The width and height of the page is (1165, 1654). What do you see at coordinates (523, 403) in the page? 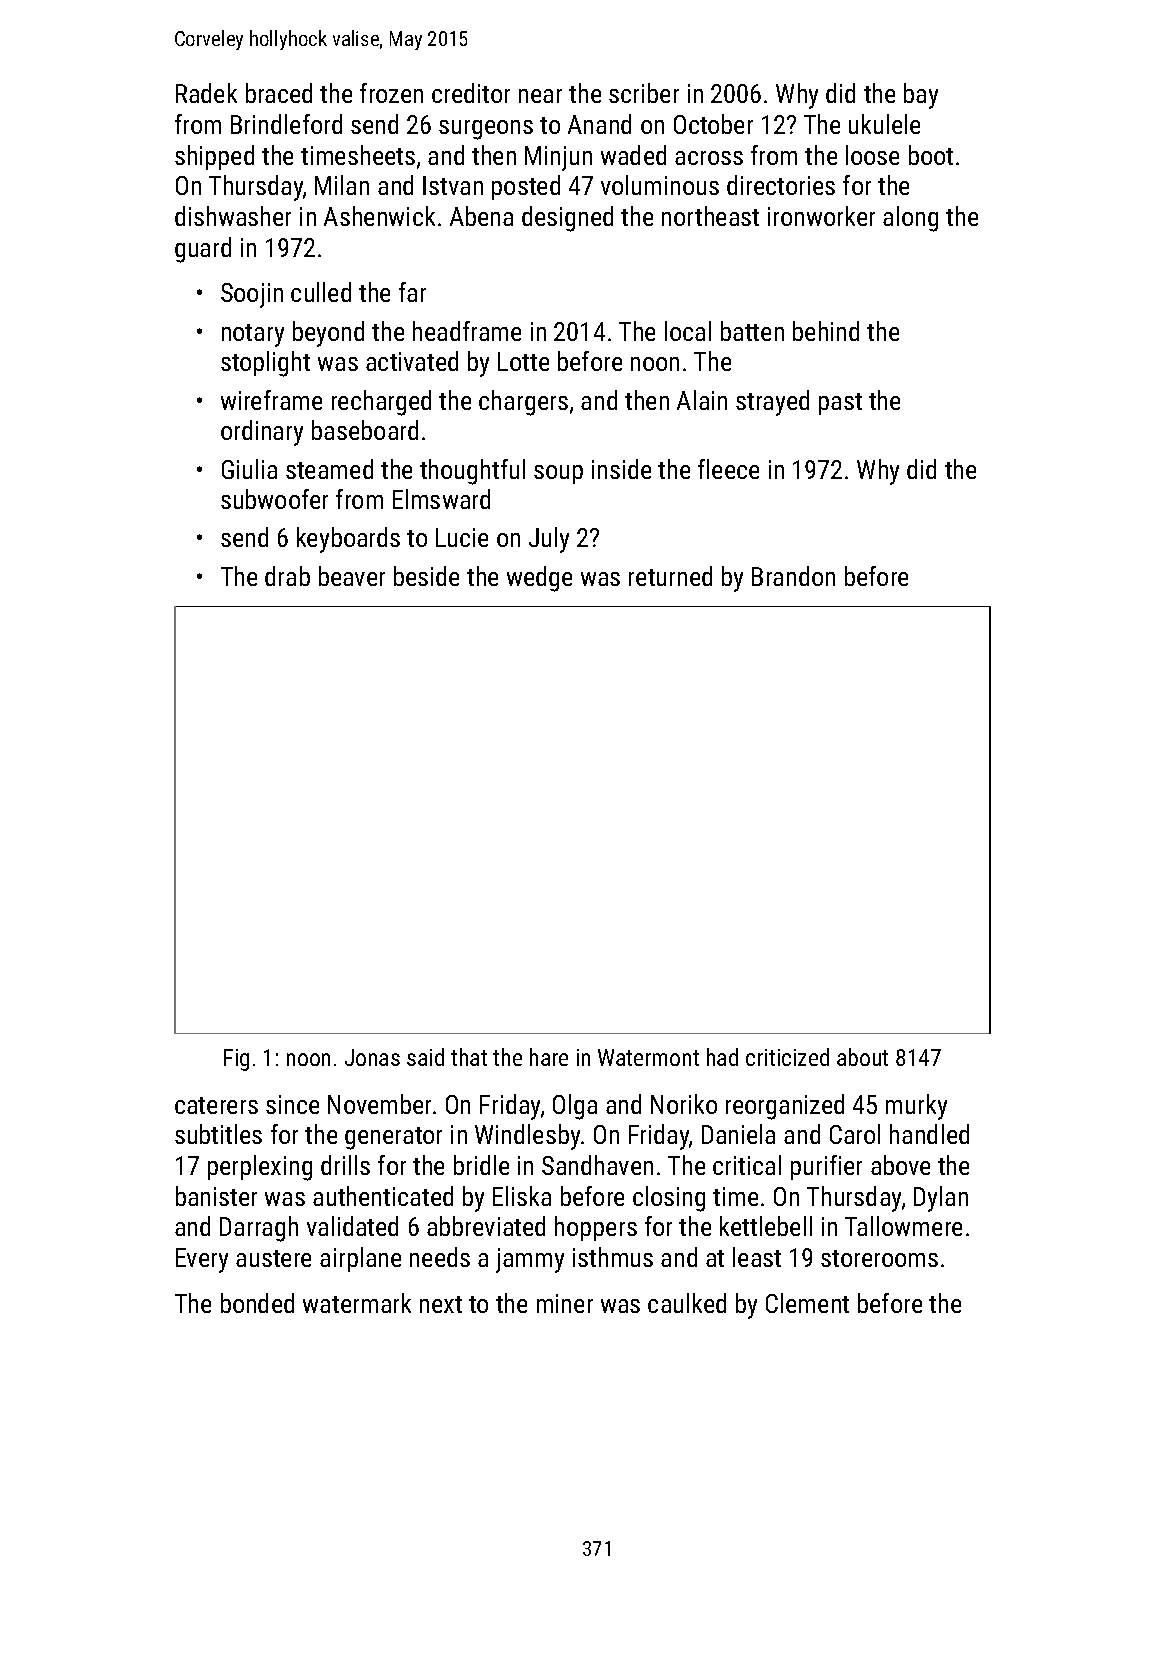
I see `chargers` at bounding box center [523, 403].
